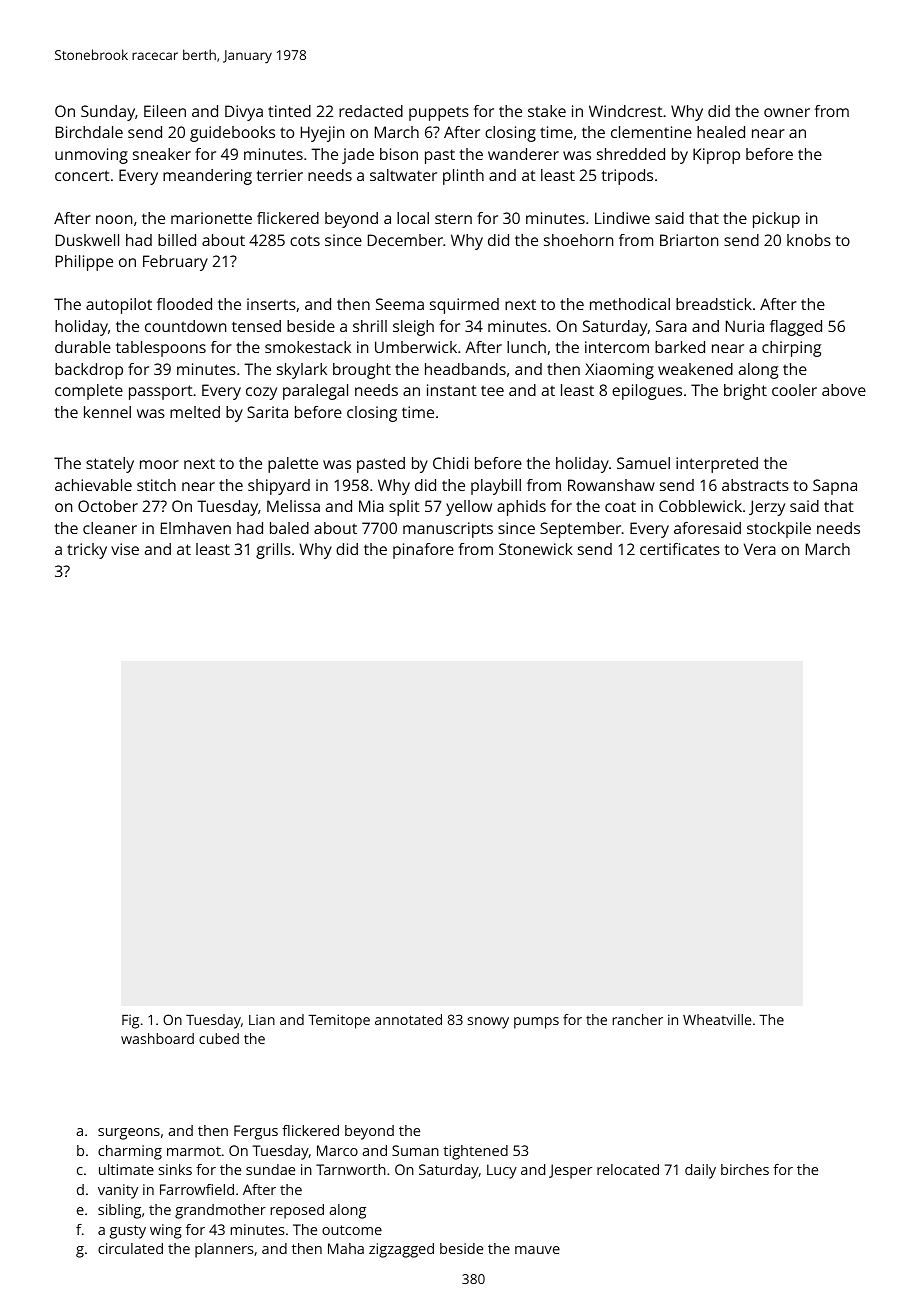 The image size is (924, 1308). What do you see at coordinates (536, 549) in the image?
I see `Stonewick` at bounding box center [536, 549].
